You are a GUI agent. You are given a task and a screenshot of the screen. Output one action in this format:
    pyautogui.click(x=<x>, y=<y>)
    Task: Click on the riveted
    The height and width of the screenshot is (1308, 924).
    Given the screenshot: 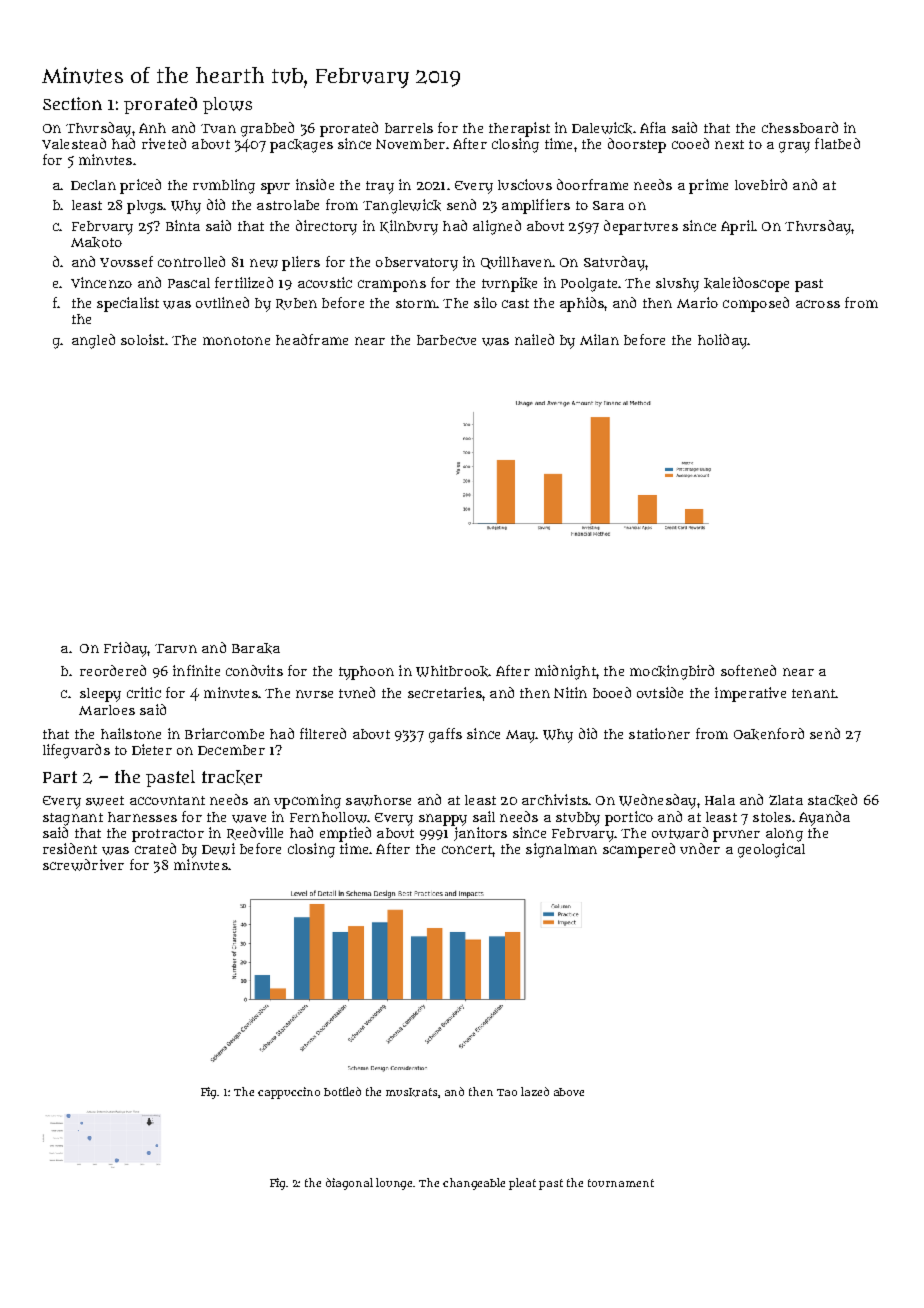 What is the action you would take?
    pyautogui.click(x=164, y=143)
